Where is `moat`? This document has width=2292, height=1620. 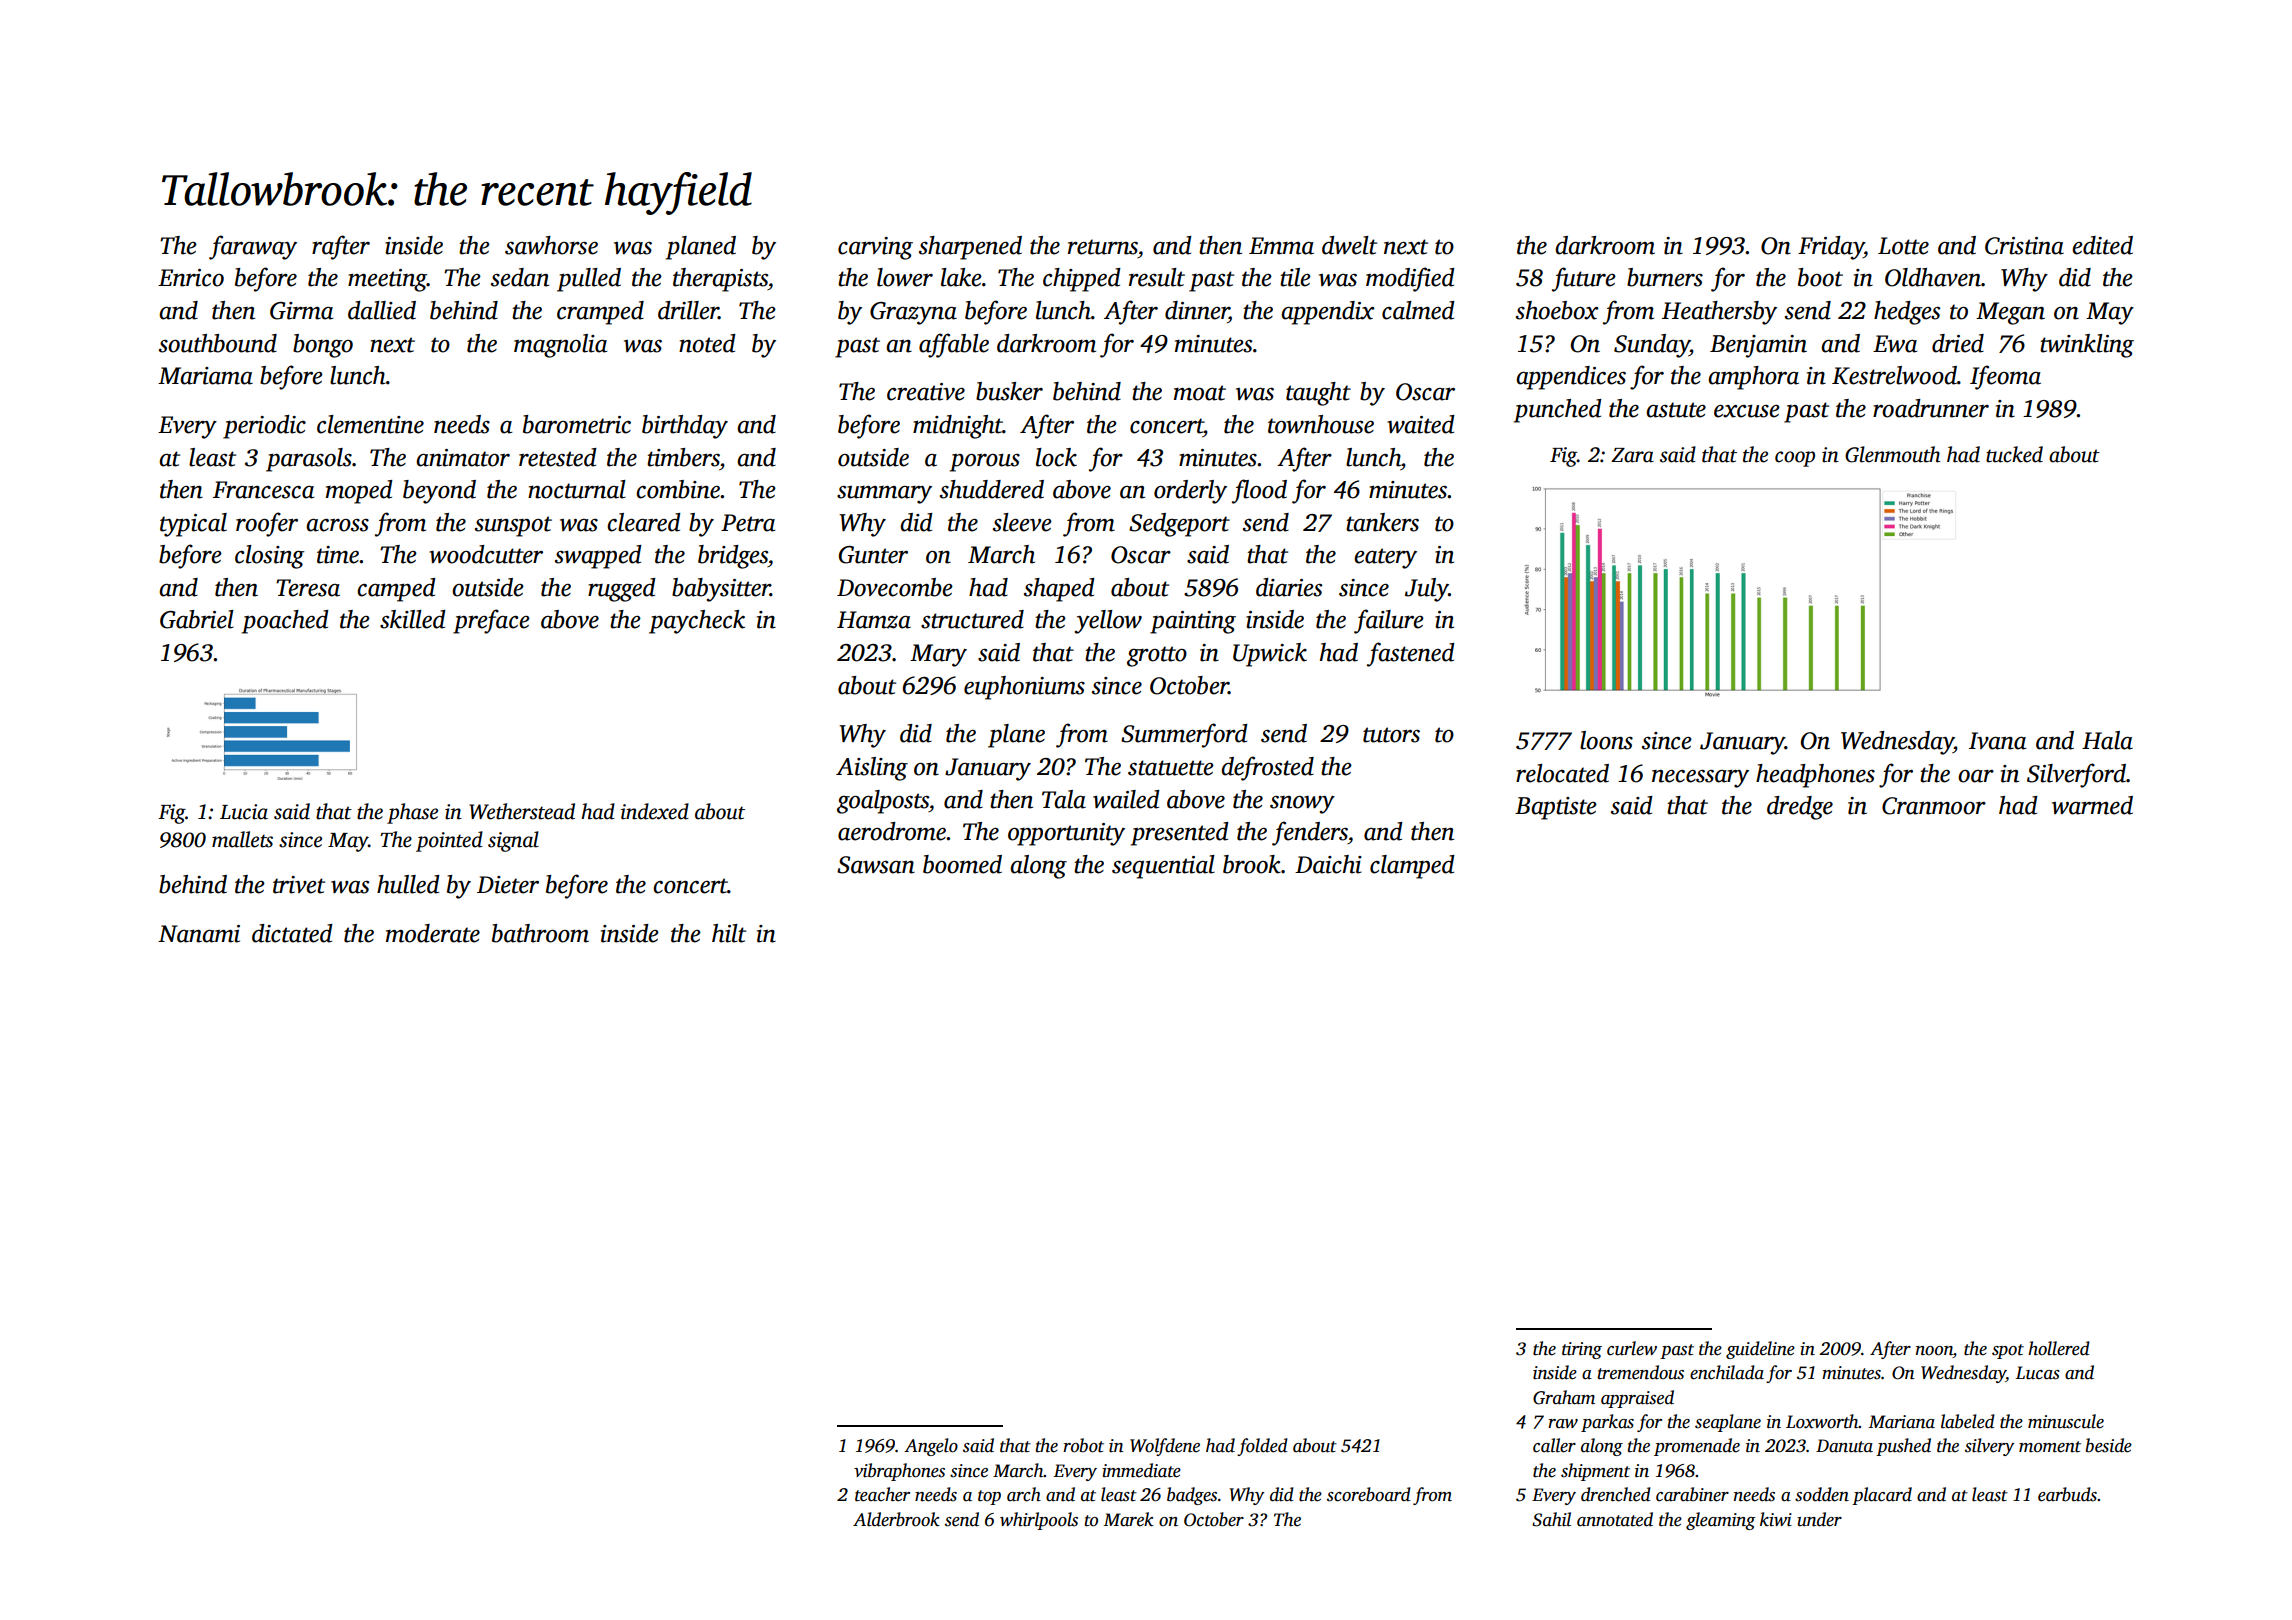
moat is located at coordinates (1200, 393).
